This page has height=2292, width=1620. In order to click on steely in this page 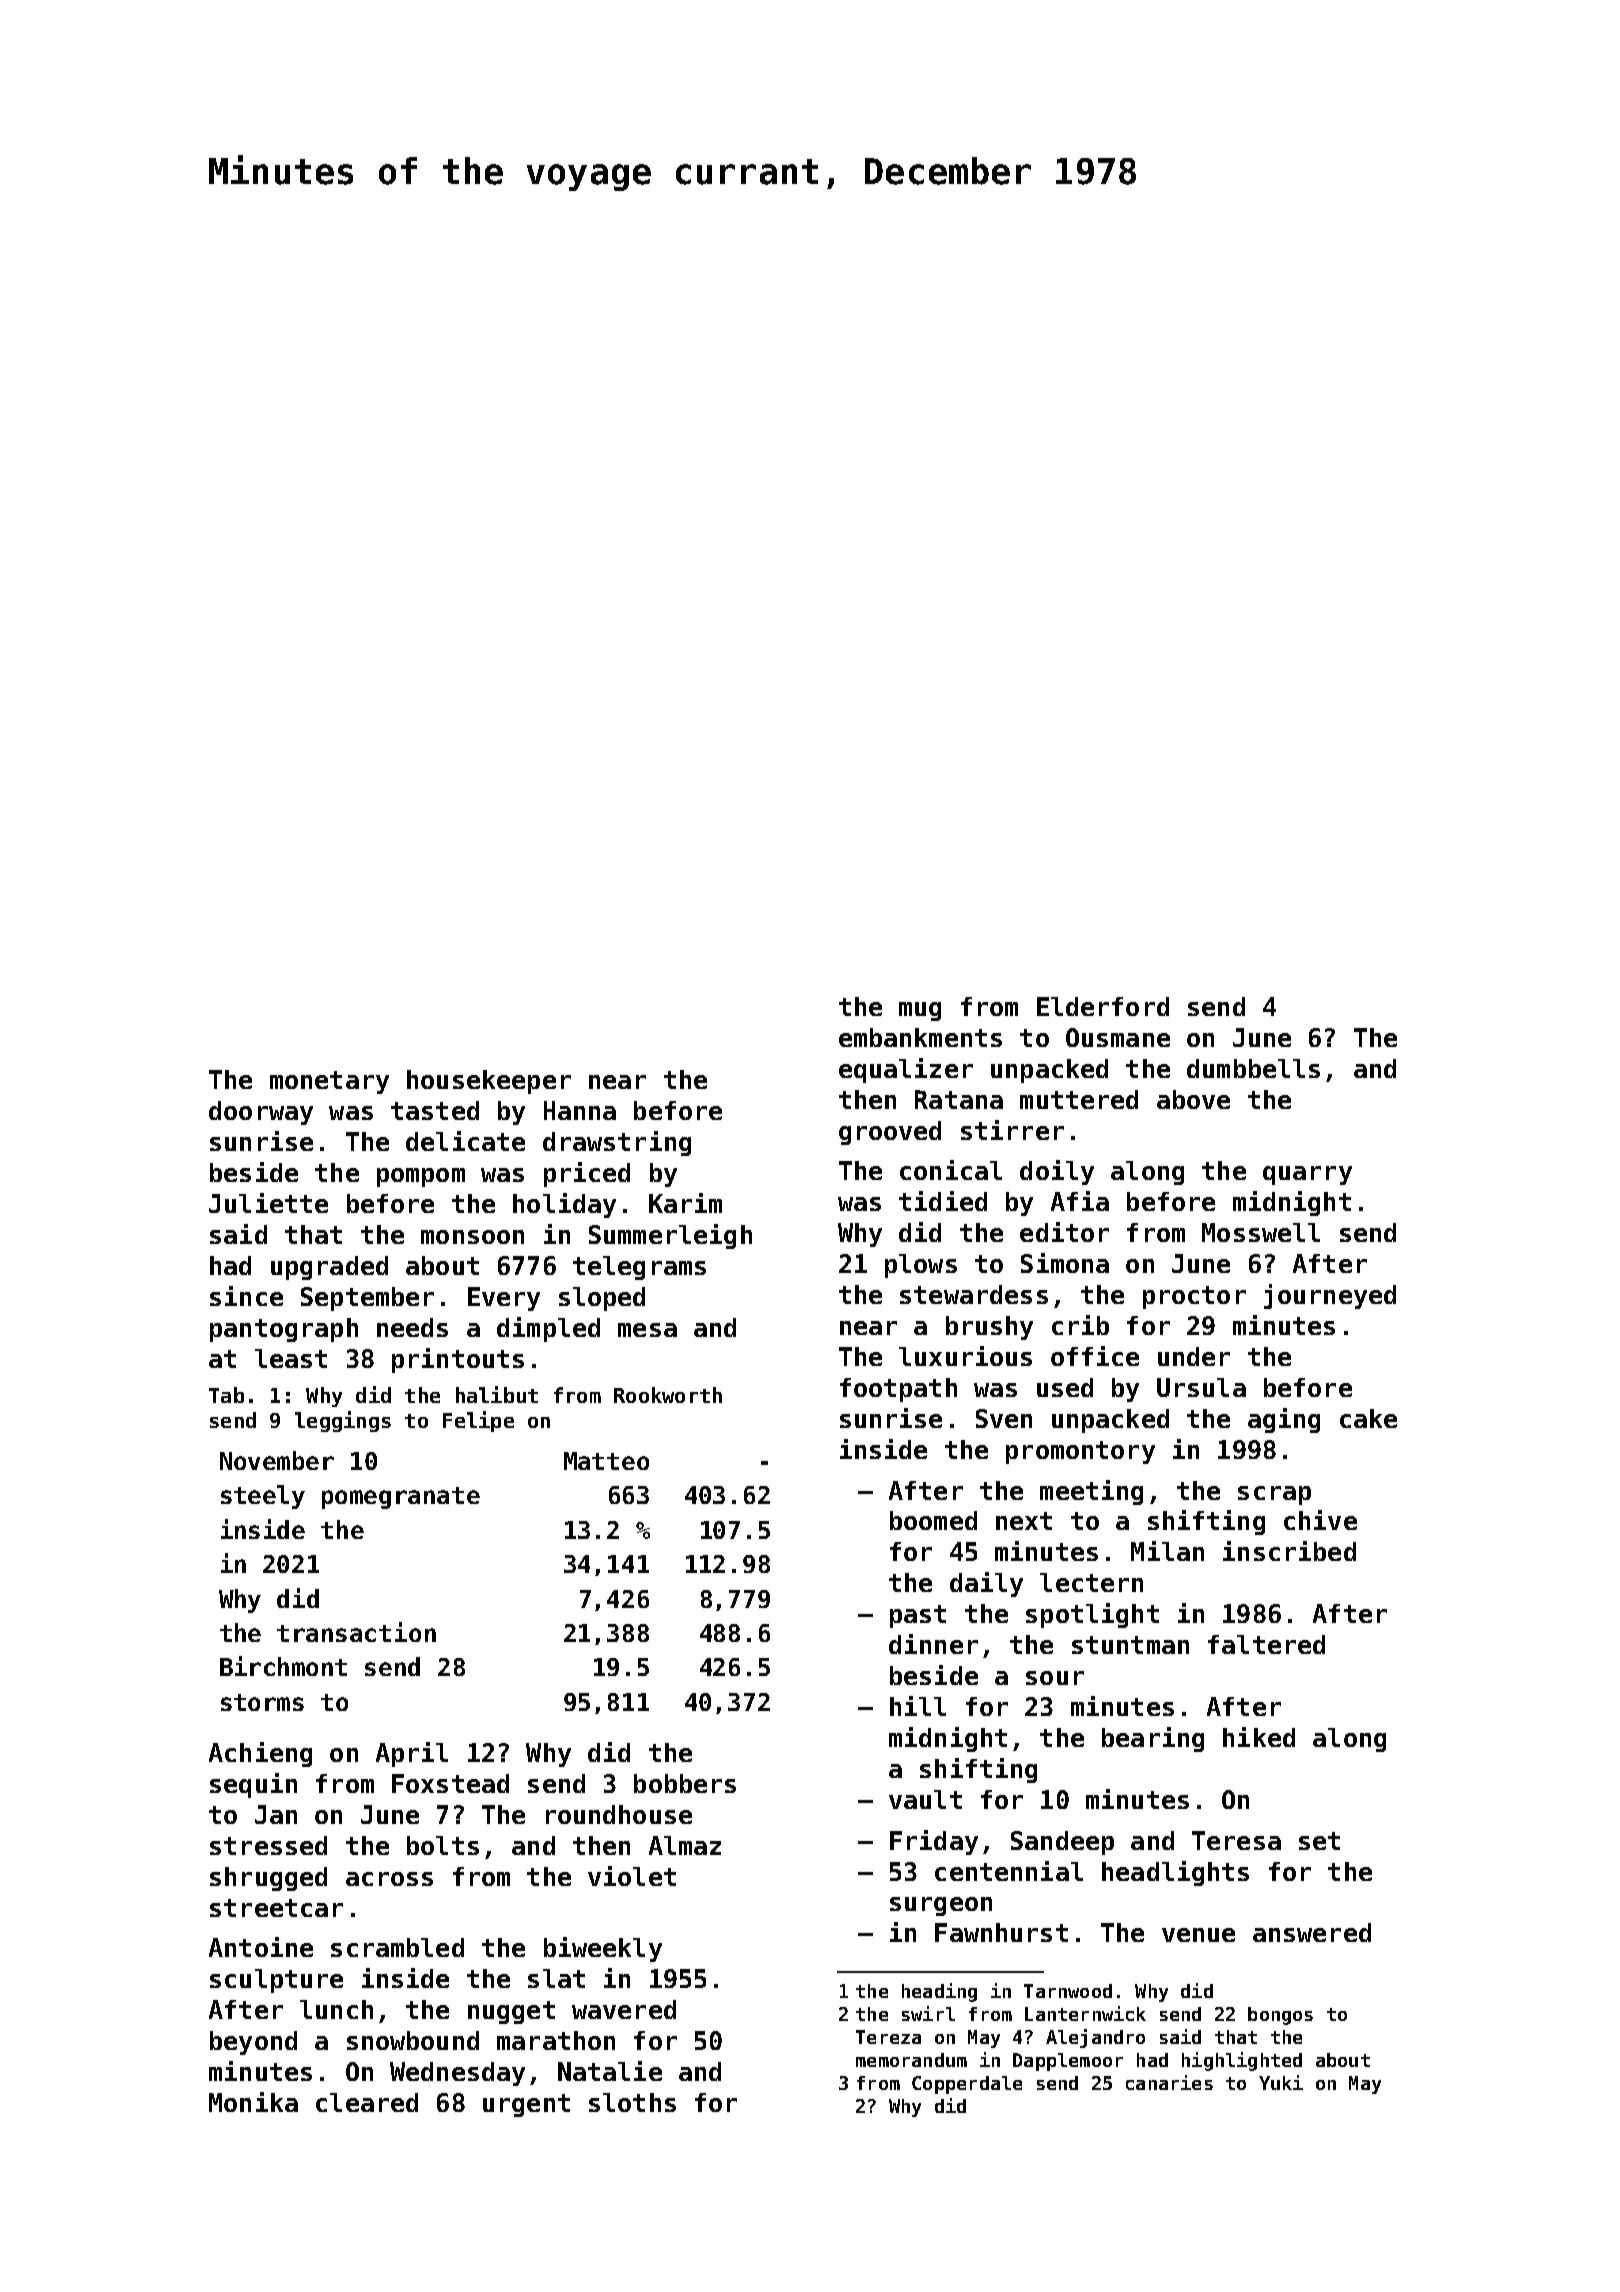, I will do `click(263, 1497)`.
